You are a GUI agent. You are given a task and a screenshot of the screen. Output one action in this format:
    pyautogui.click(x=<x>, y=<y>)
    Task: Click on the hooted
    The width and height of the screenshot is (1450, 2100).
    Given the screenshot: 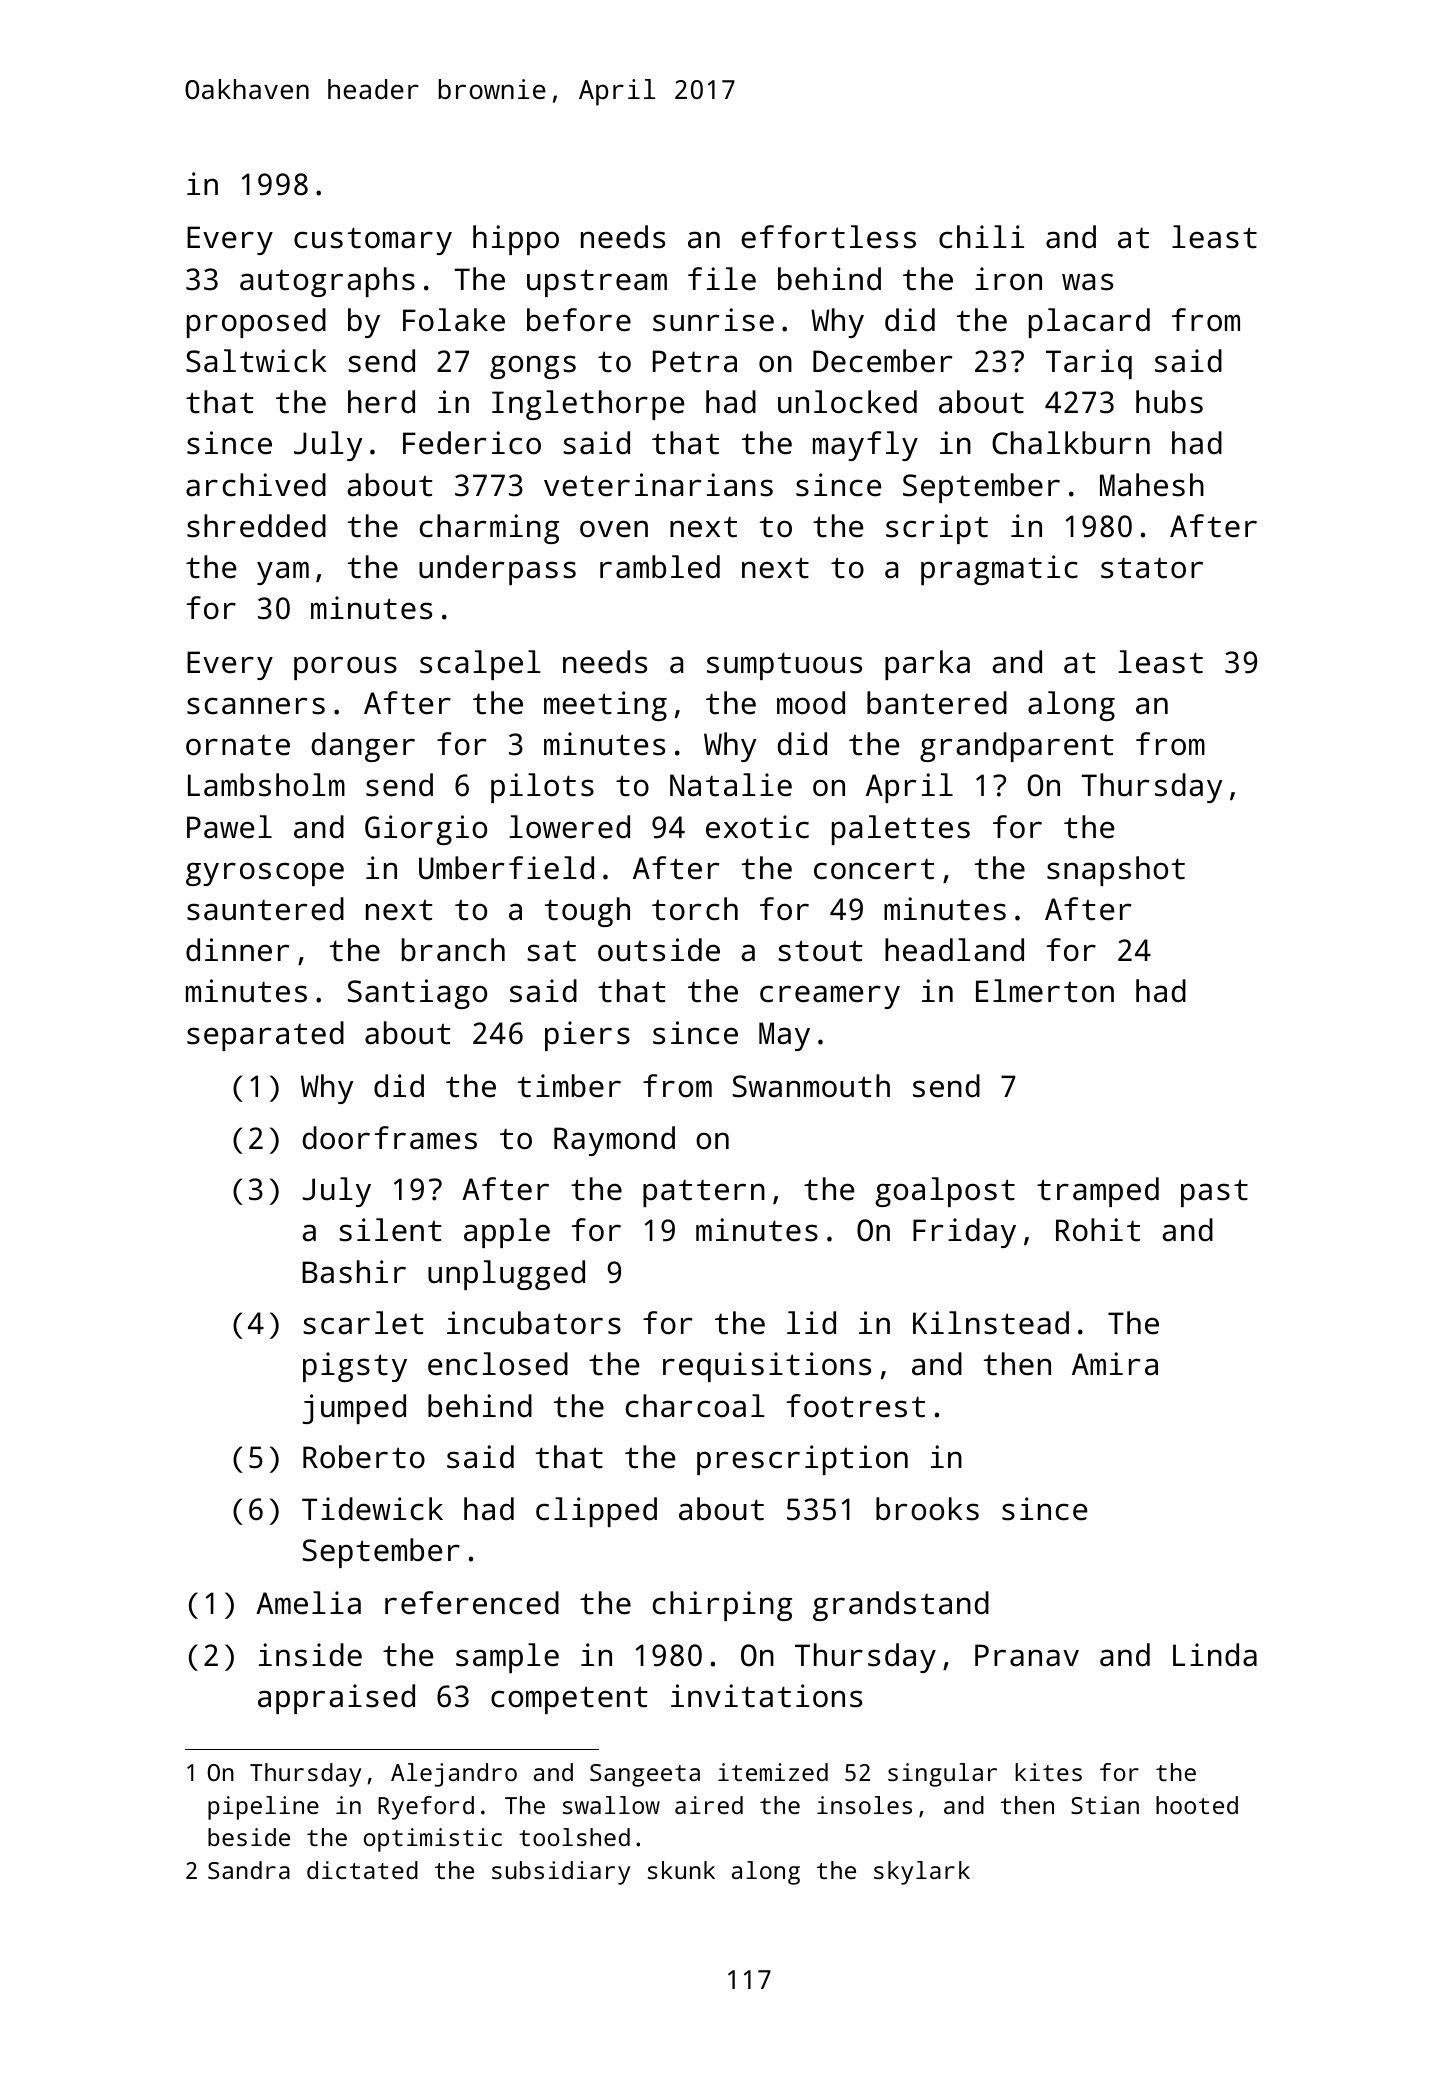 What is the action you would take?
    pyautogui.click(x=1197, y=1805)
